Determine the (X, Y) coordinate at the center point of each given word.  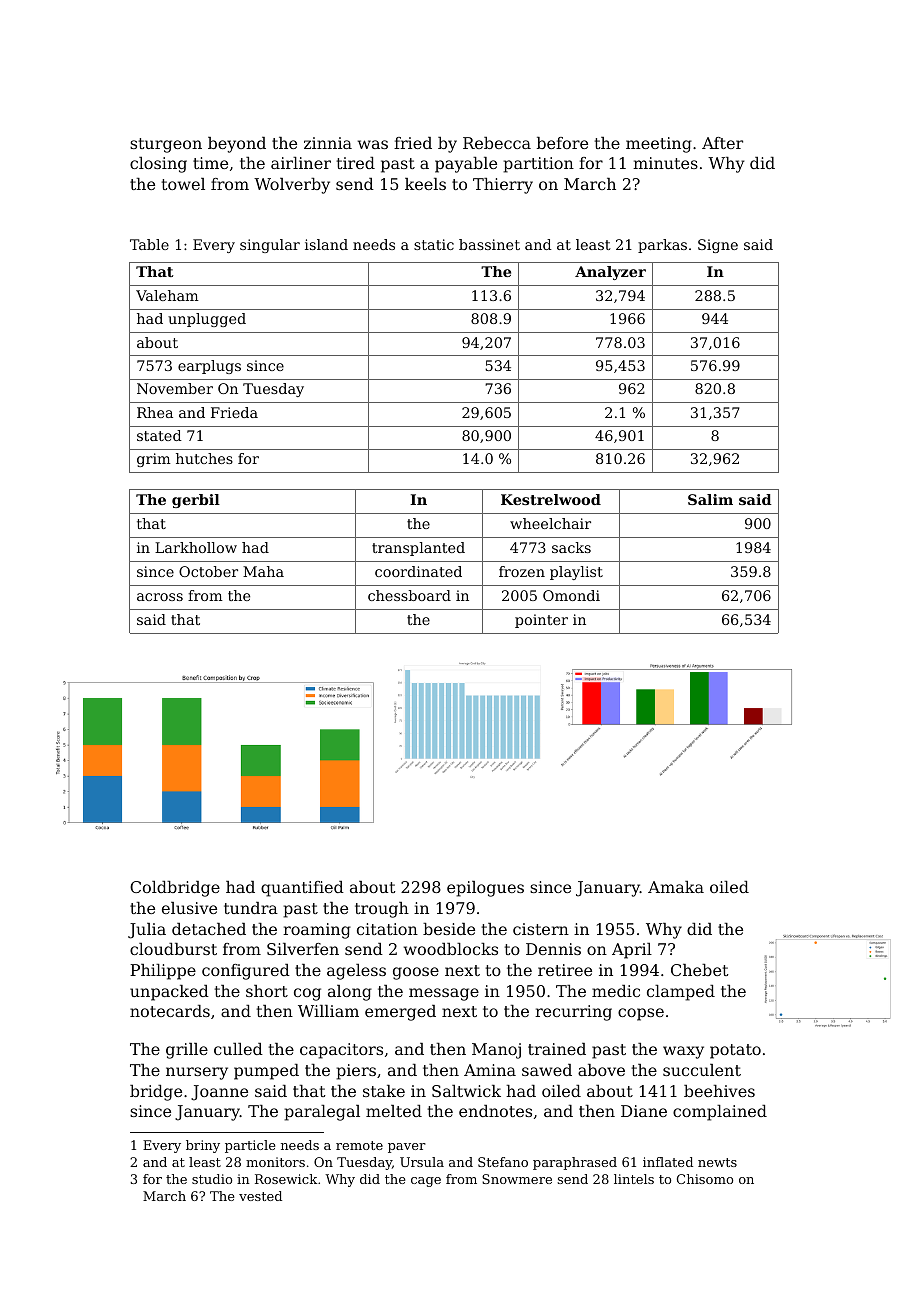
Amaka (676, 887)
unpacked (169, 993)
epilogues (485, 889)
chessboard (409, 595)
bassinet (489, 244)
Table (149, 244)
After (722, 143)
